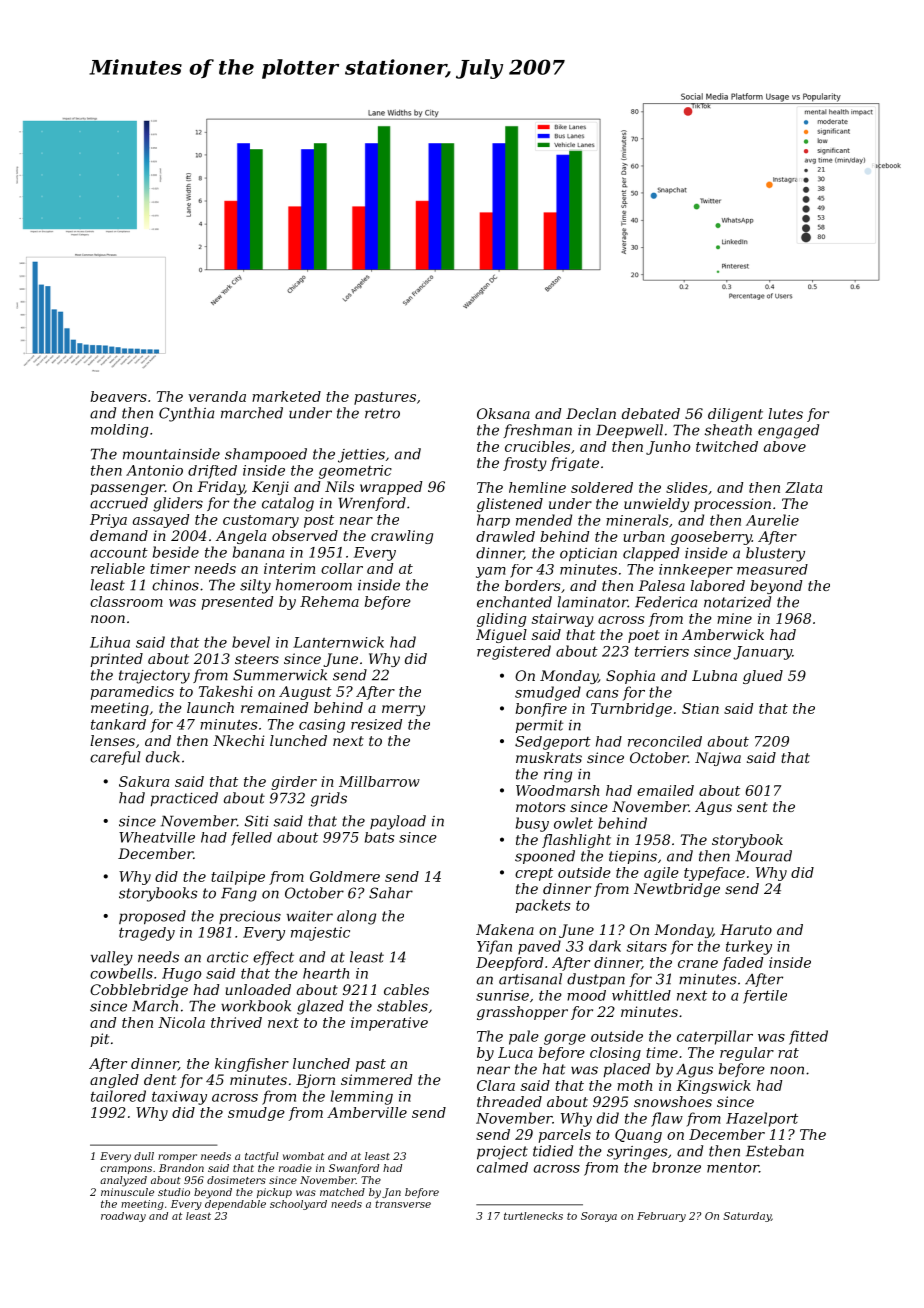 This screenshot has height=1308, width=924. What do you see at coordinates (494, 947) in the screenshot?
I see `Yifan` at bounding box center [494, 947].
